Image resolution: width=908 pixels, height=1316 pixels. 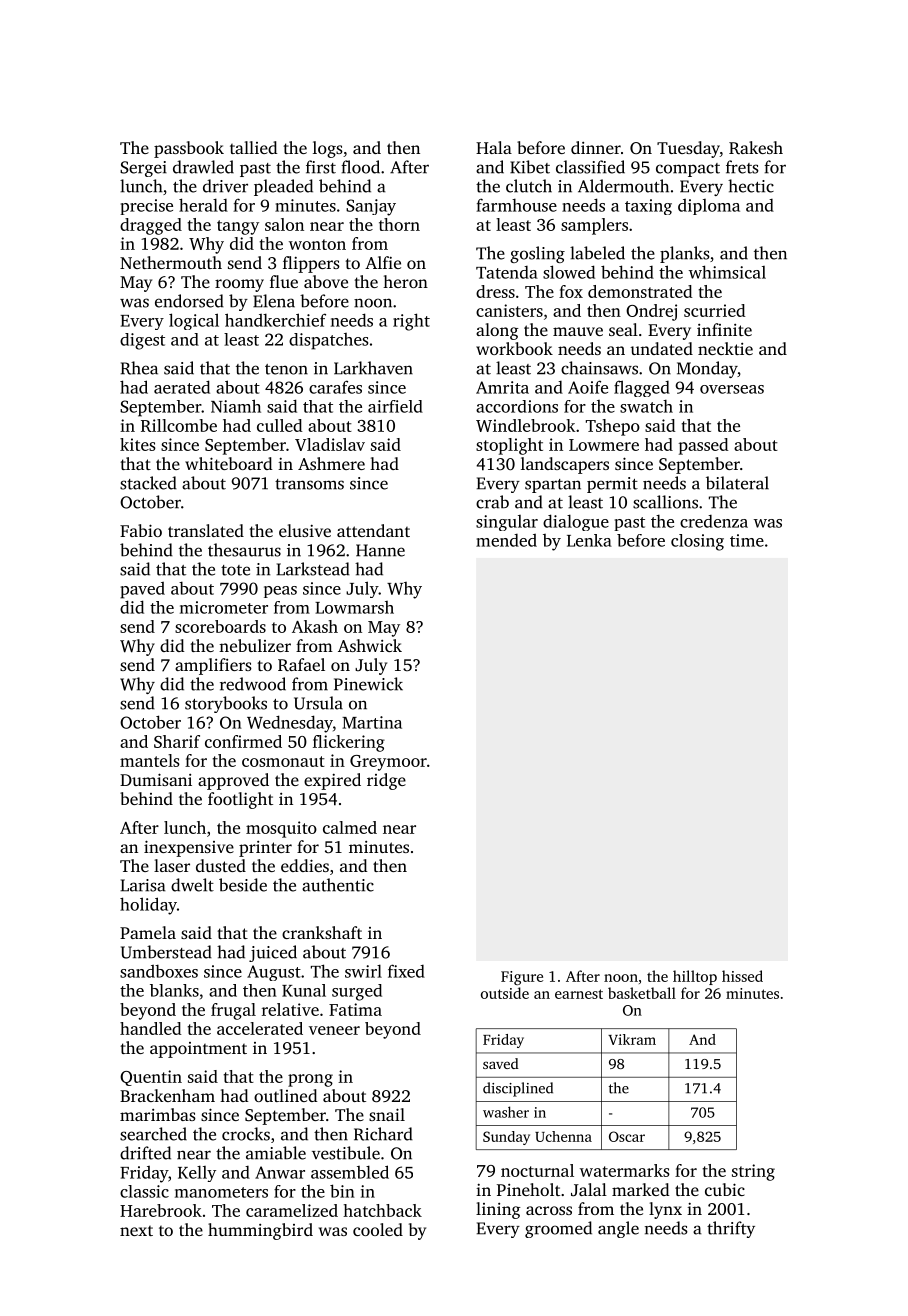 I want to click on mauve, so click(x=578, y=331).
